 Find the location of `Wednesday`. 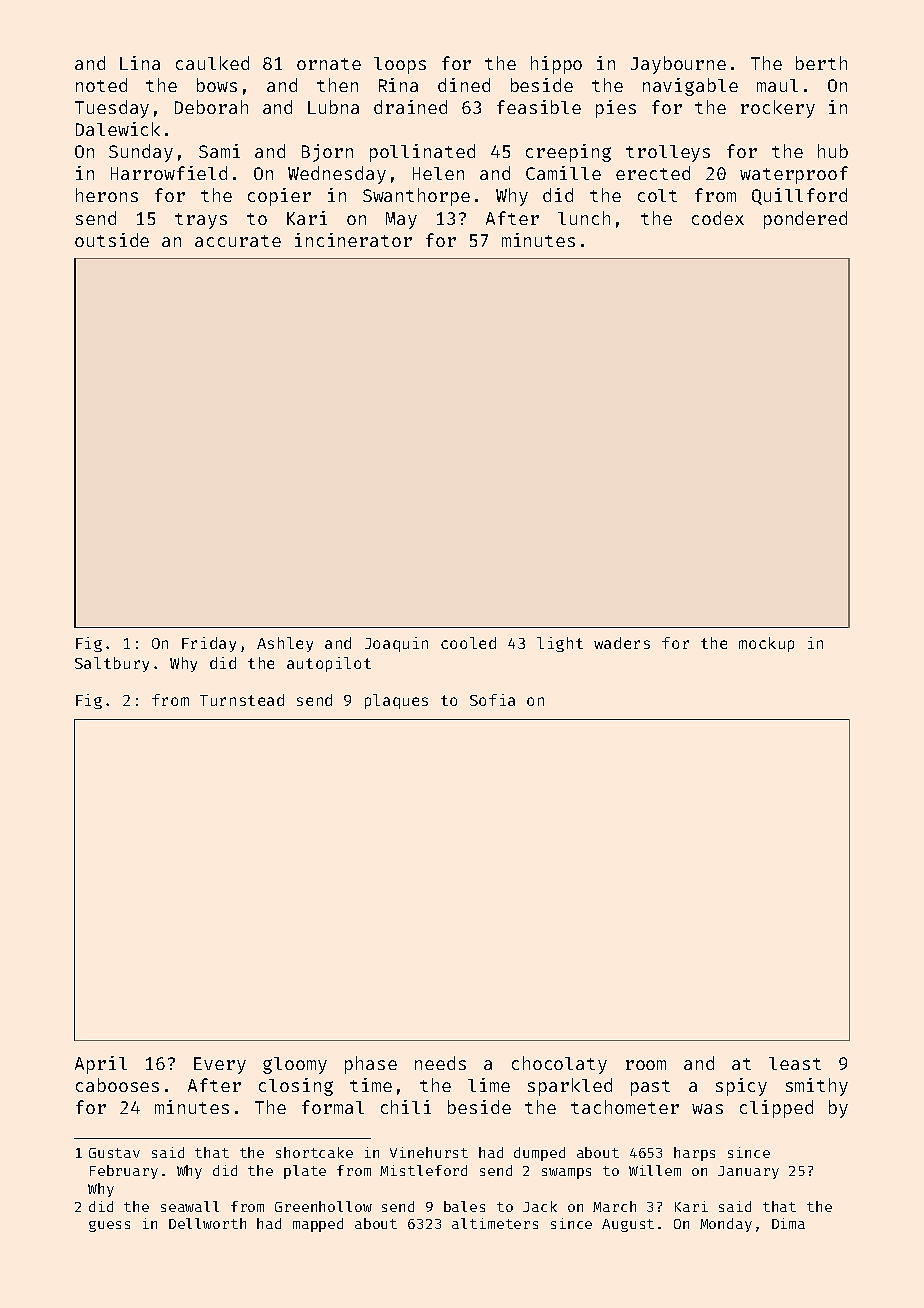

Wednesday is located at coordinates (337, 175).
